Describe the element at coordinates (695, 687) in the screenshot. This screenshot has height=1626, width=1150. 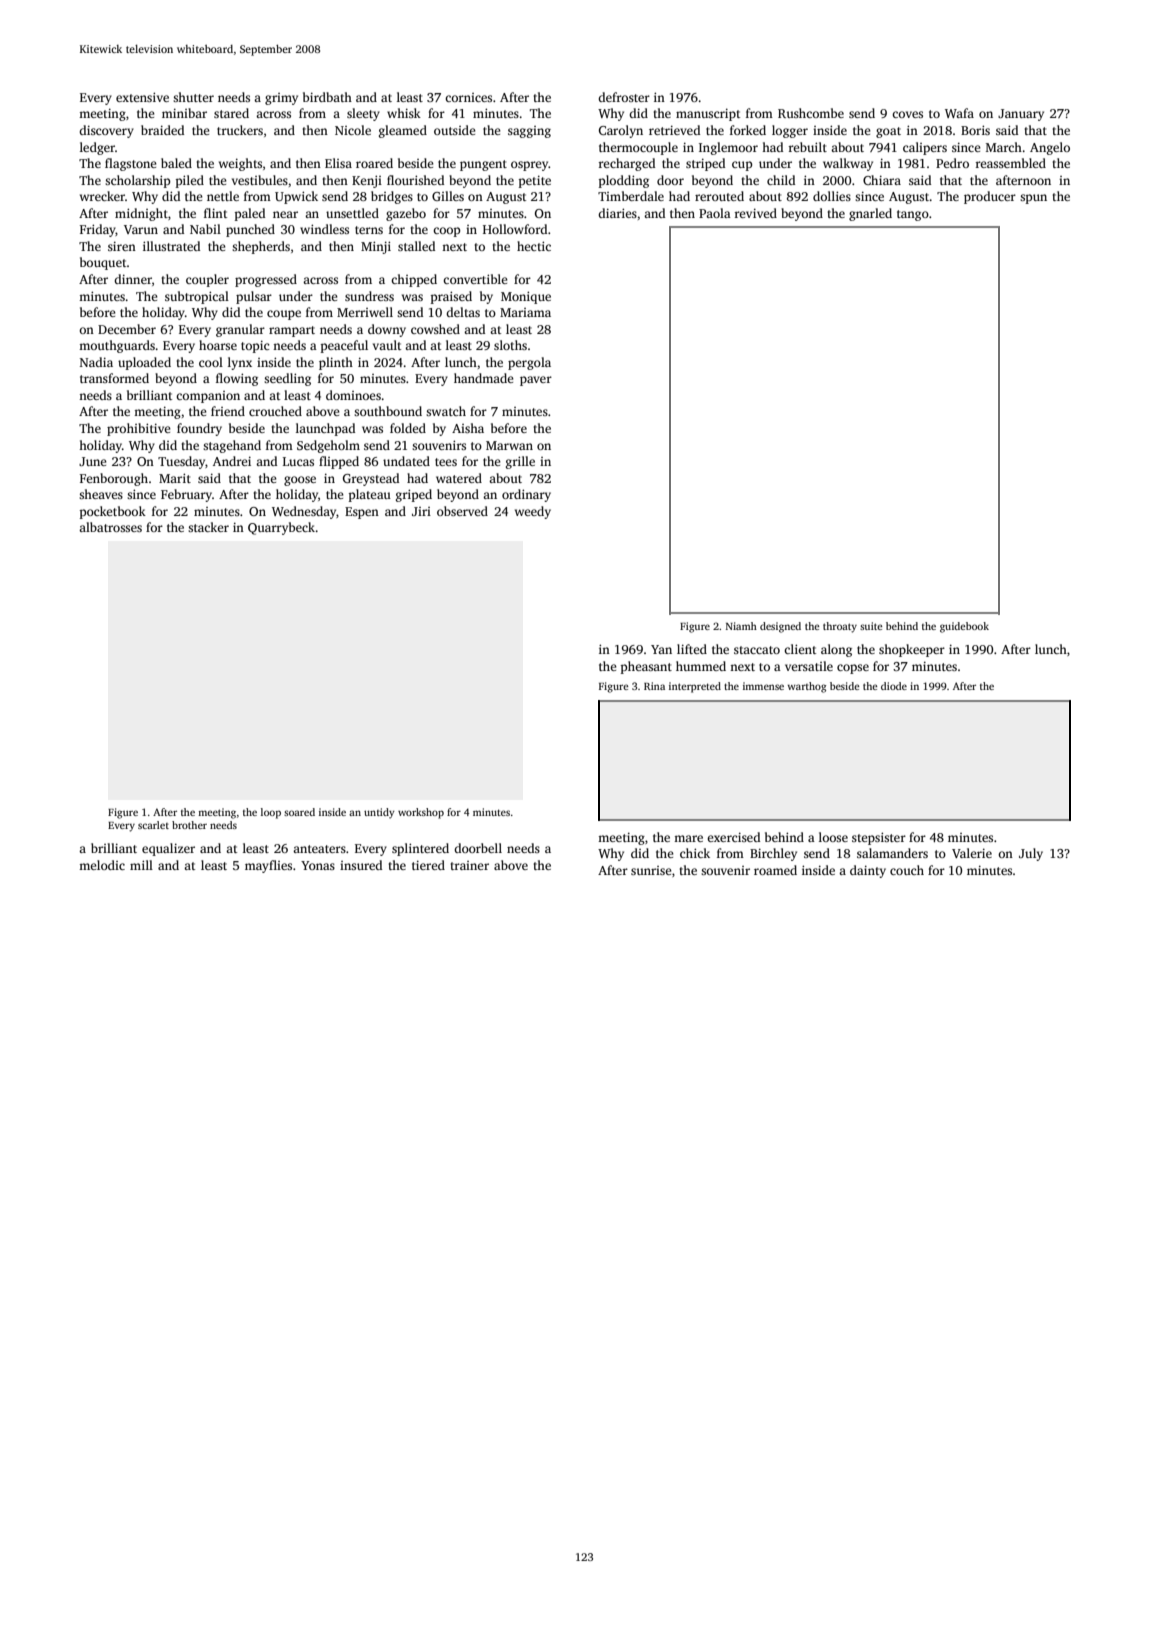
I see `interpreted` at that location.
